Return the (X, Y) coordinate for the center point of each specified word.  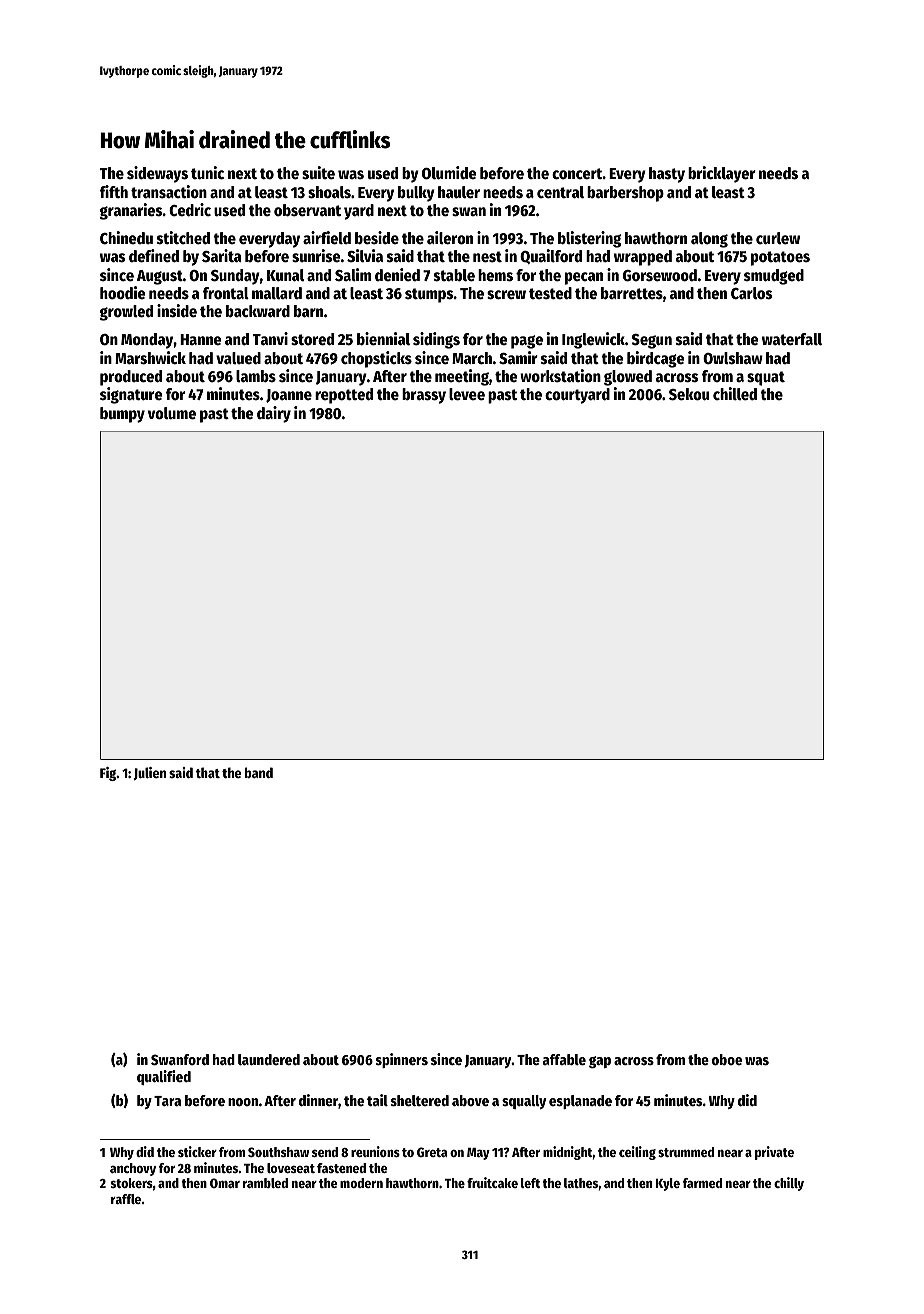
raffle (126, 1199)
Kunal (285, 275)
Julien (150, 773)
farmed (702, 1183)
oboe (727, 1059)
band (259, 772)
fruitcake (492, 1182)
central (560, 192)
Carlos (751, 293)
